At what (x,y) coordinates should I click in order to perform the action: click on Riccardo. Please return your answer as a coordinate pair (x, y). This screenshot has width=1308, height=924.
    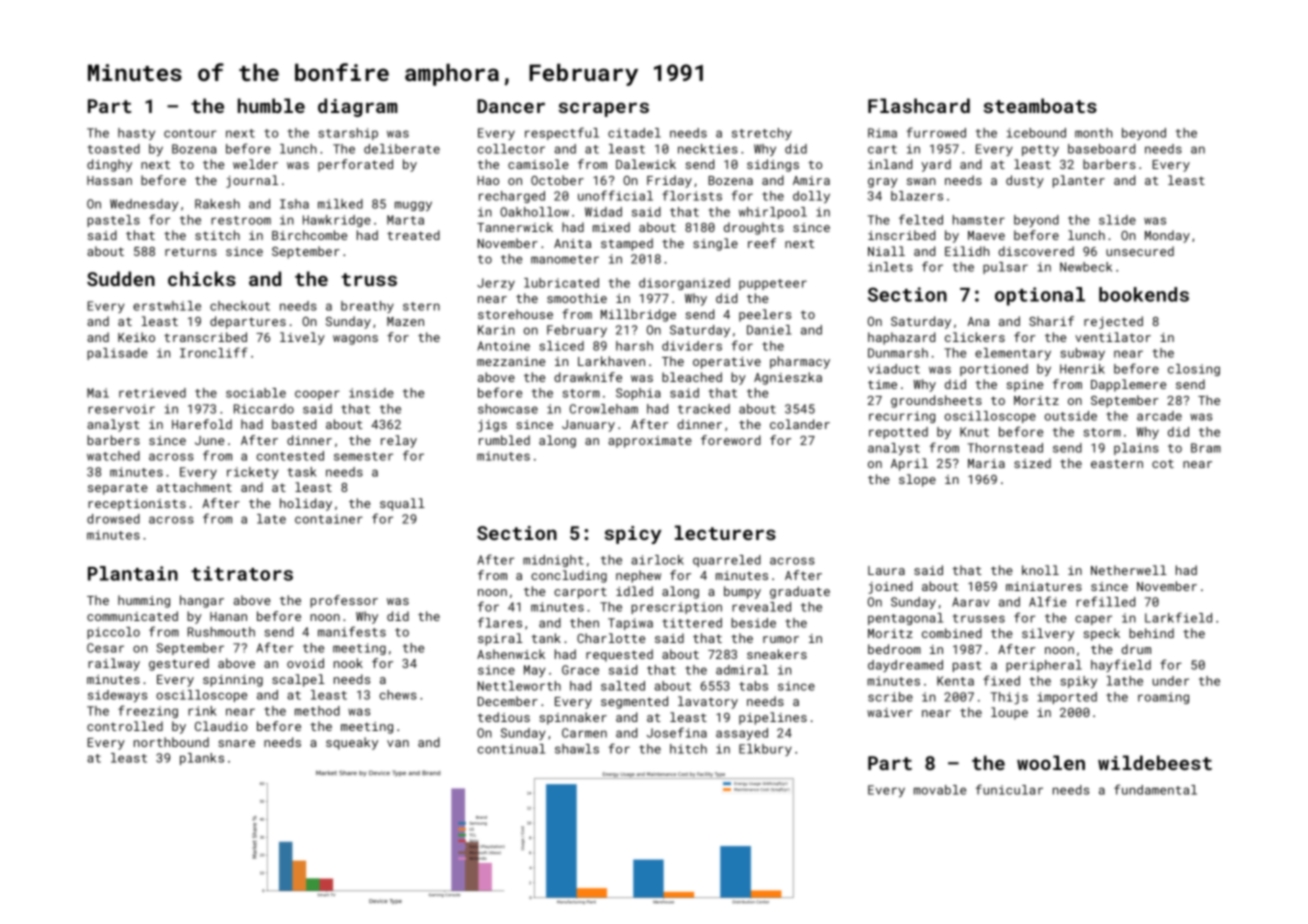
    Looking at the image, I should click on (264, 409).
